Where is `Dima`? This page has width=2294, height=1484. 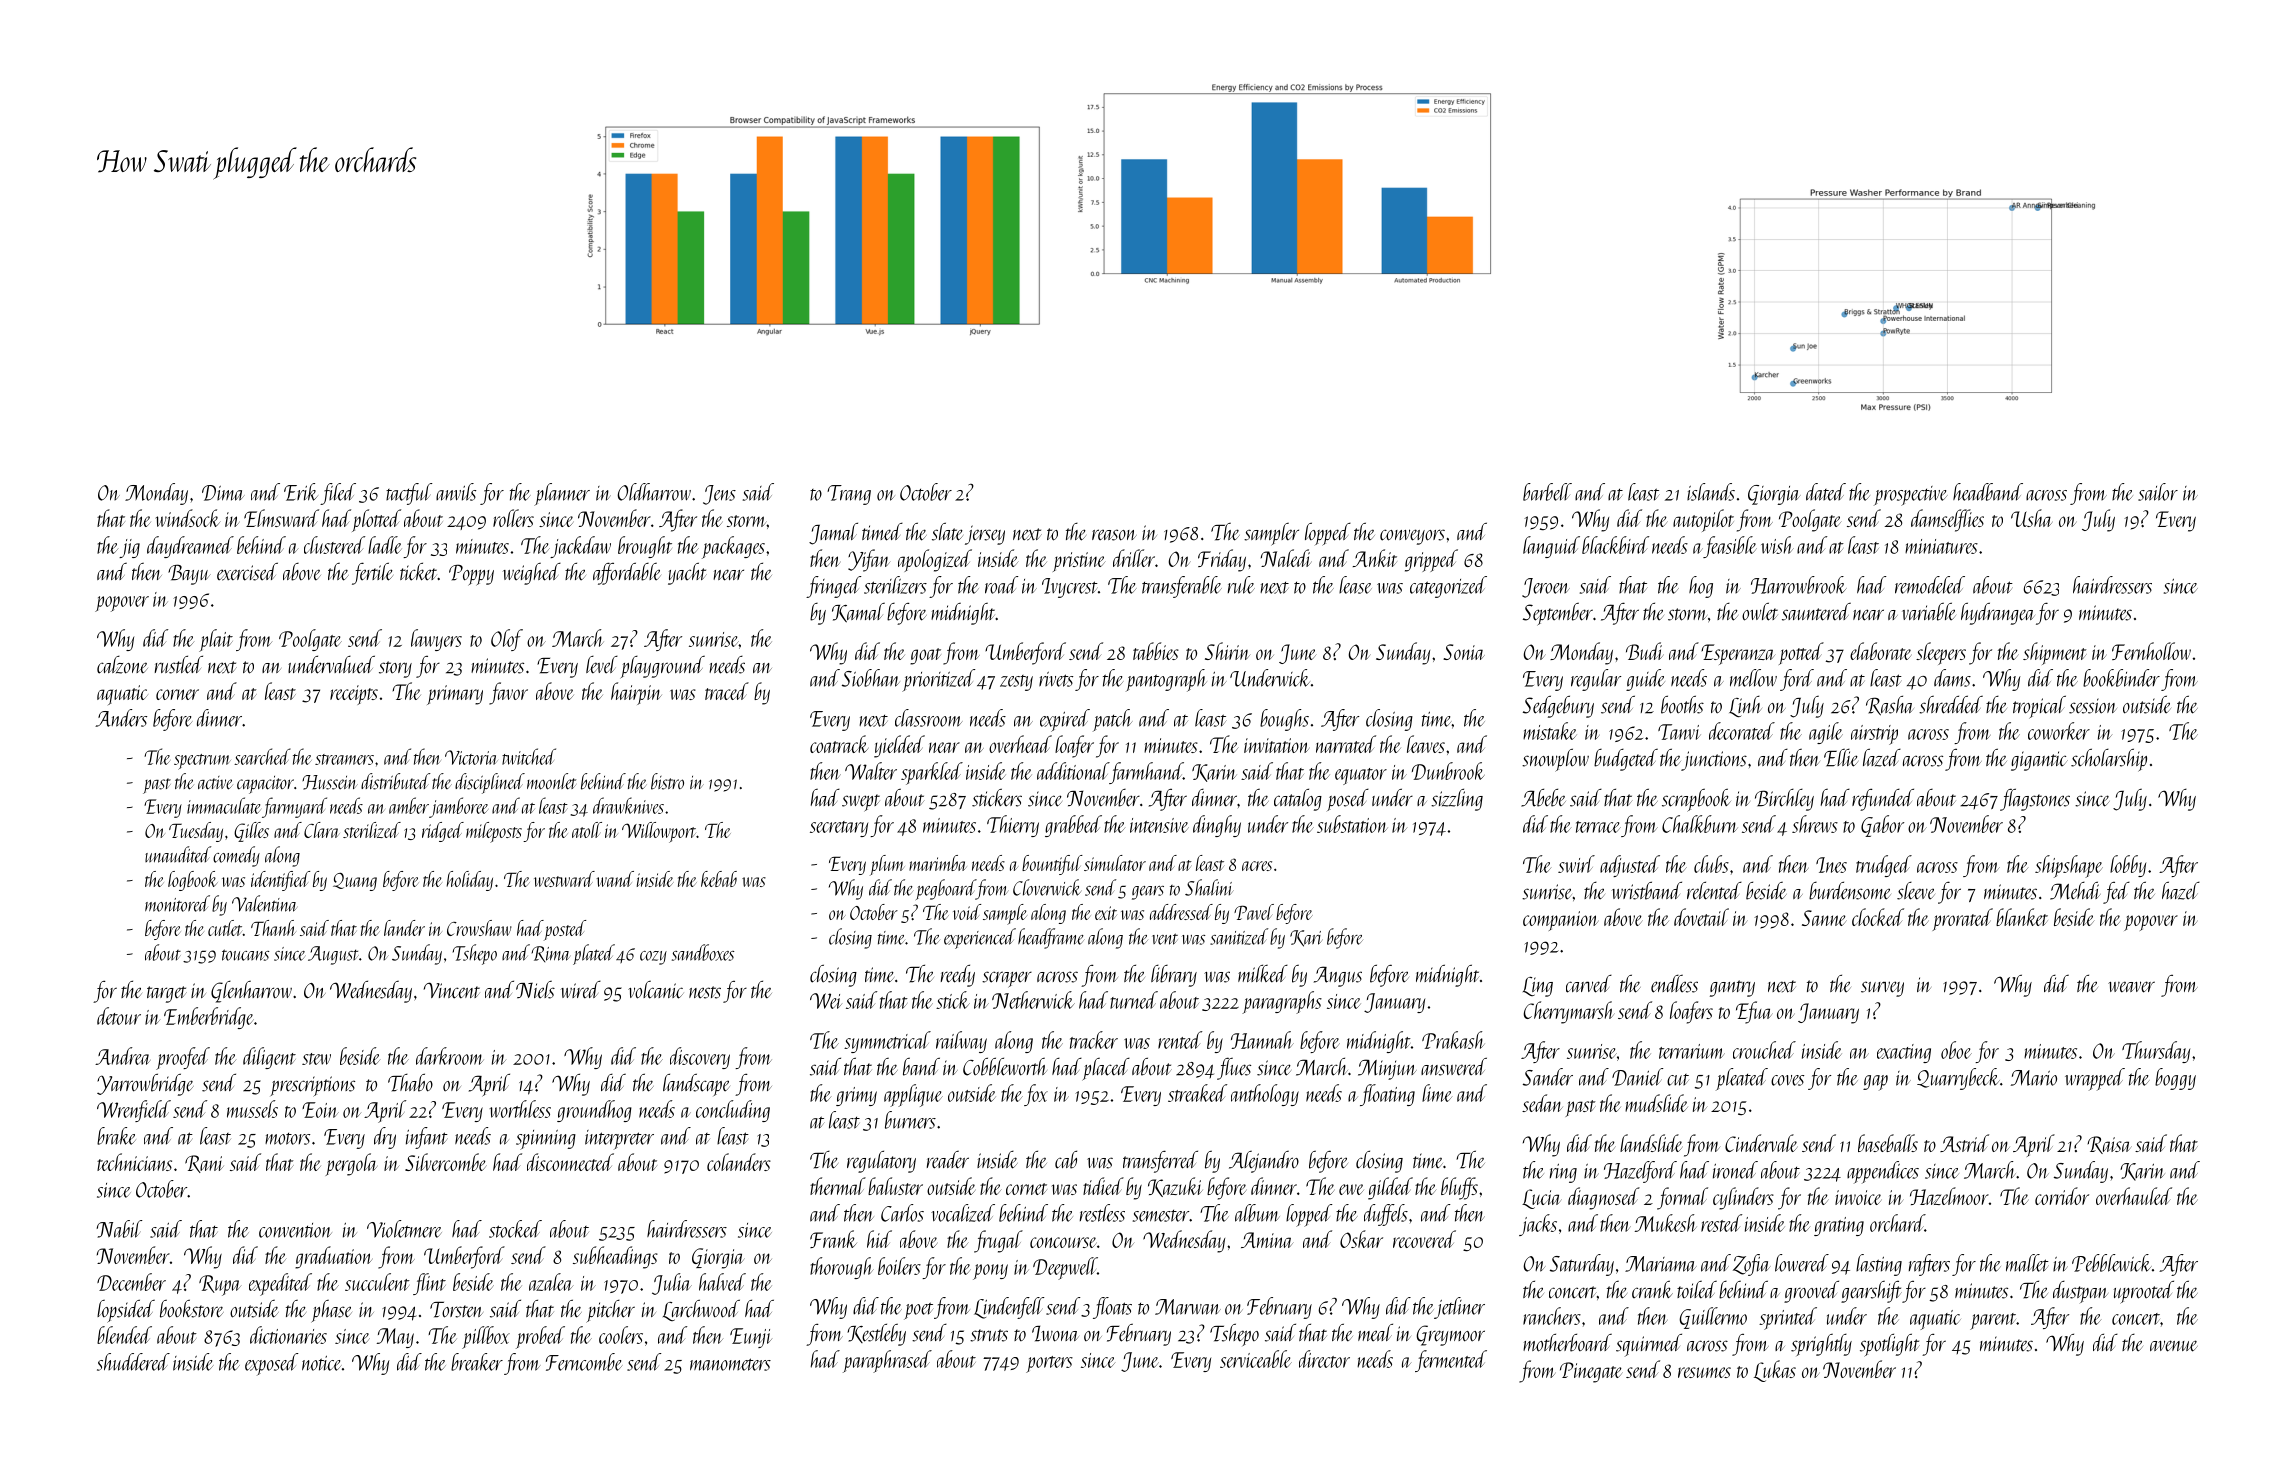
Dima is located at coordinates (223, 493).
